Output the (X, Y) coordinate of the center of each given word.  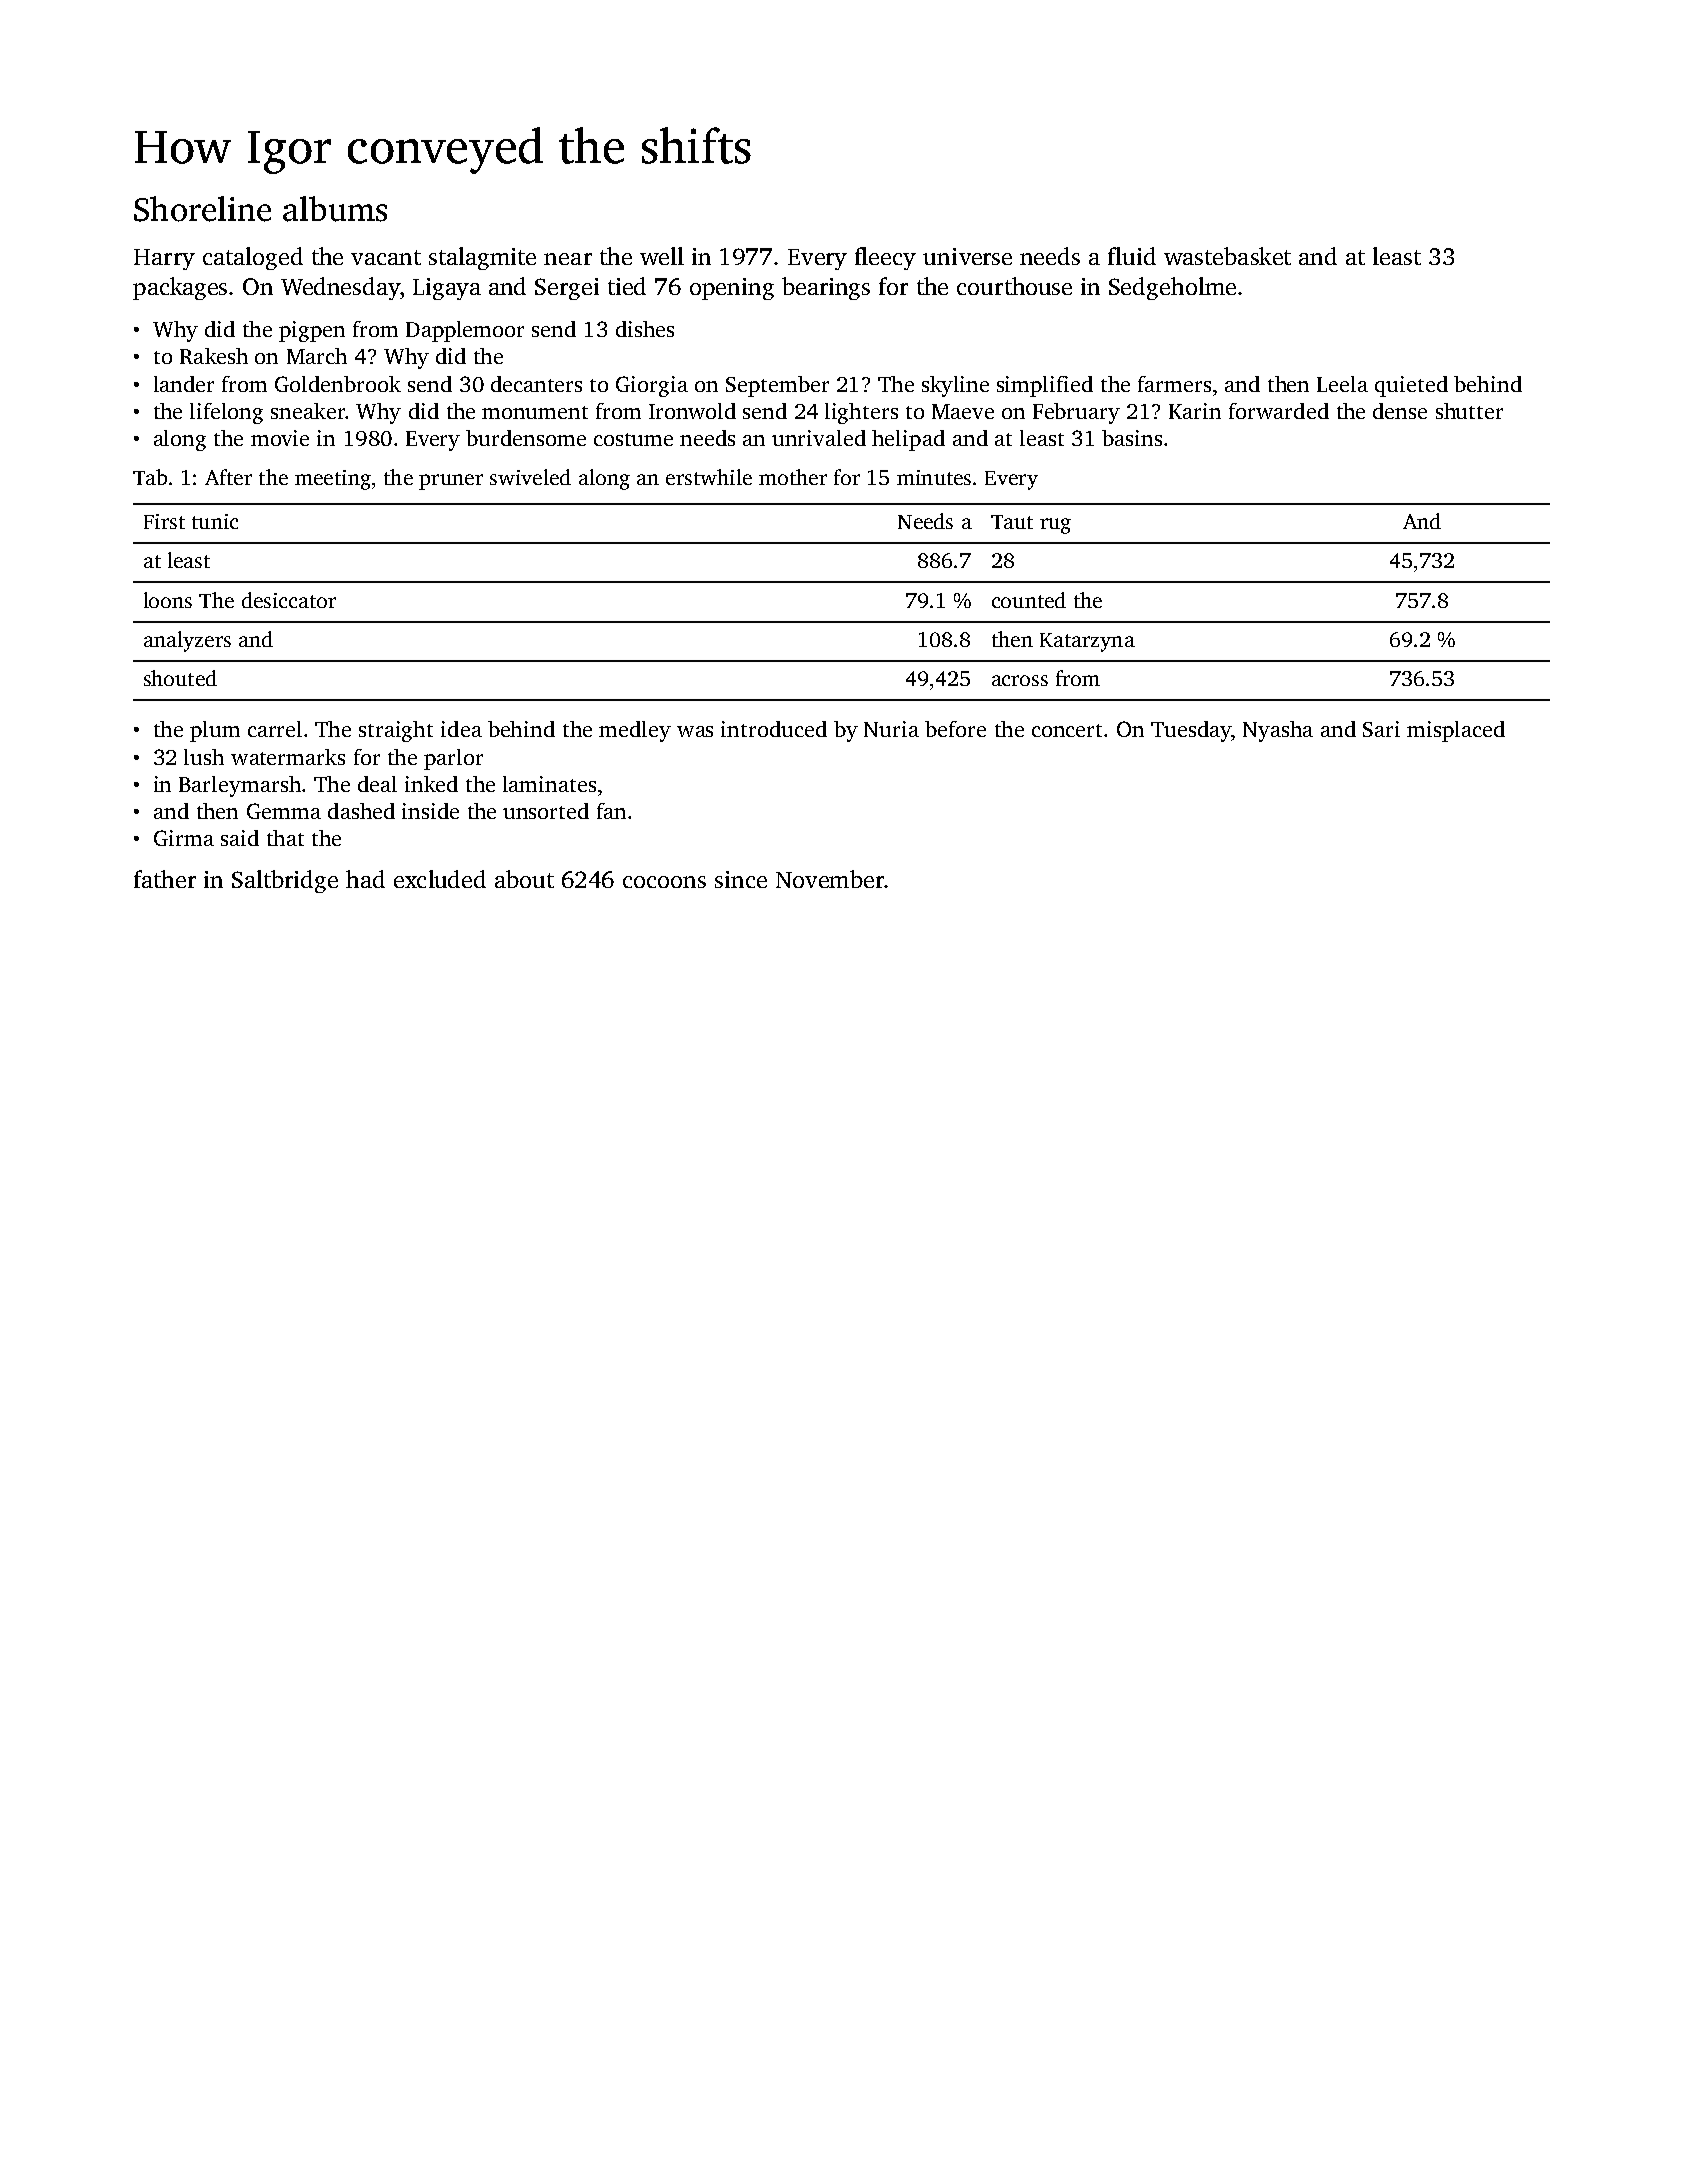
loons (168, 600)
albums (335, 209)
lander (184, 384)
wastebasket (1227, 256)
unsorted (546, 811)
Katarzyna (1087, 642)
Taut (1012, 522)
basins (1132, 438)
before (955, 729)
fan (611, 811)
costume (633, 439)
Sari (1381, 729)
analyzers (187, 641)
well (662, 256)
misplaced (1456, 731)
